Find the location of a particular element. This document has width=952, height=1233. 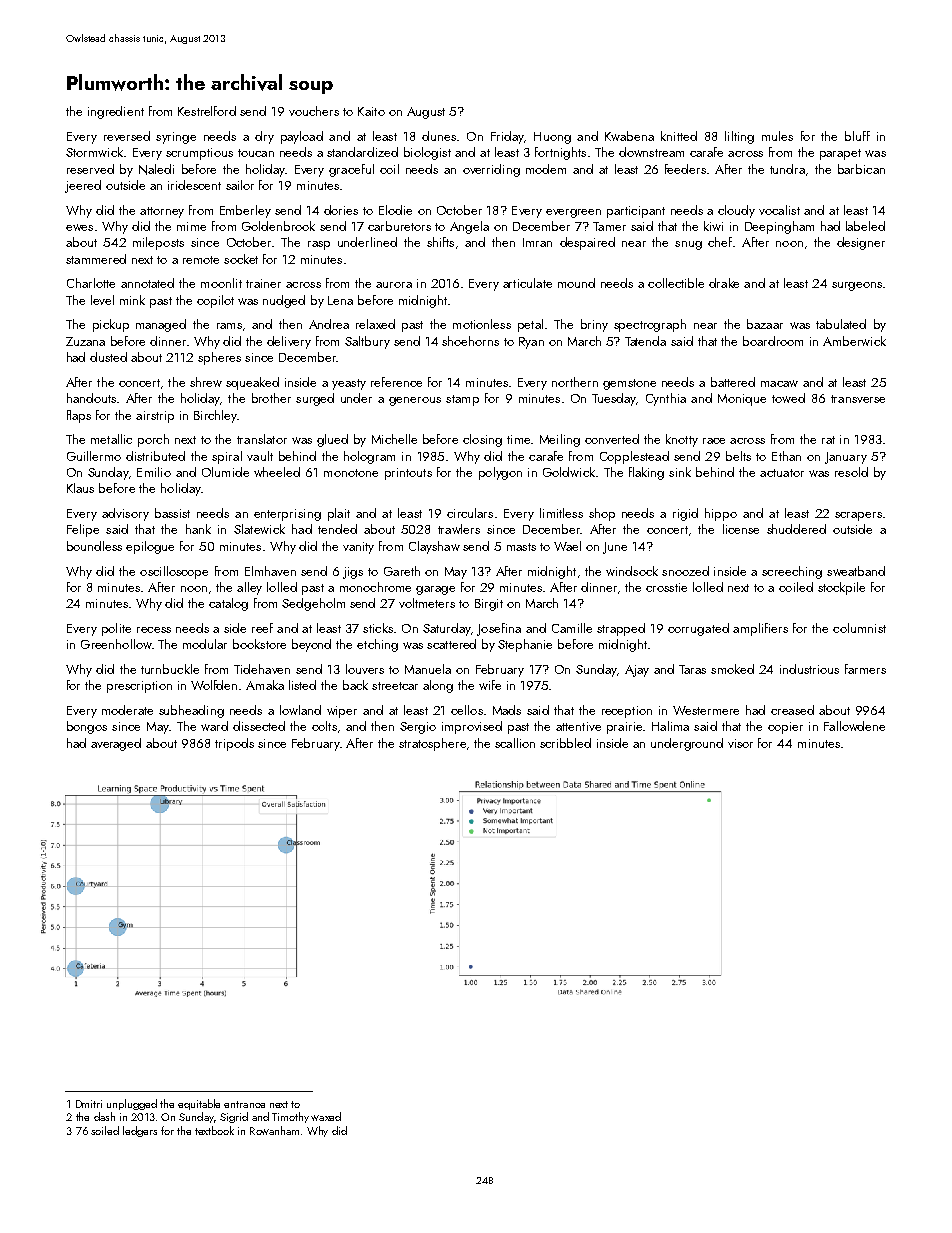

generous is located at coordinates (415, 401).
